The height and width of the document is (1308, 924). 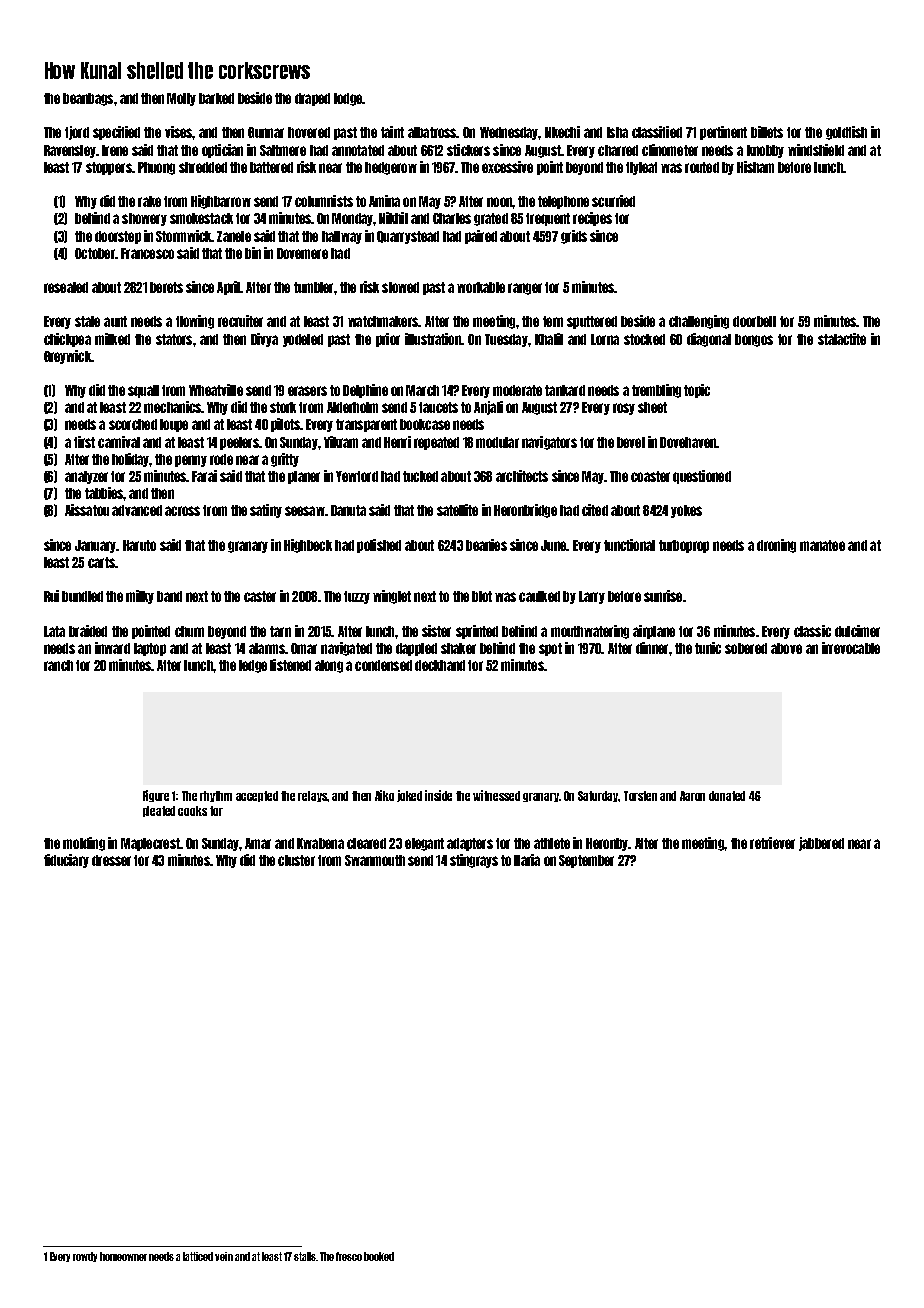 I want to click on retriever, so click(x=772, y=843).
